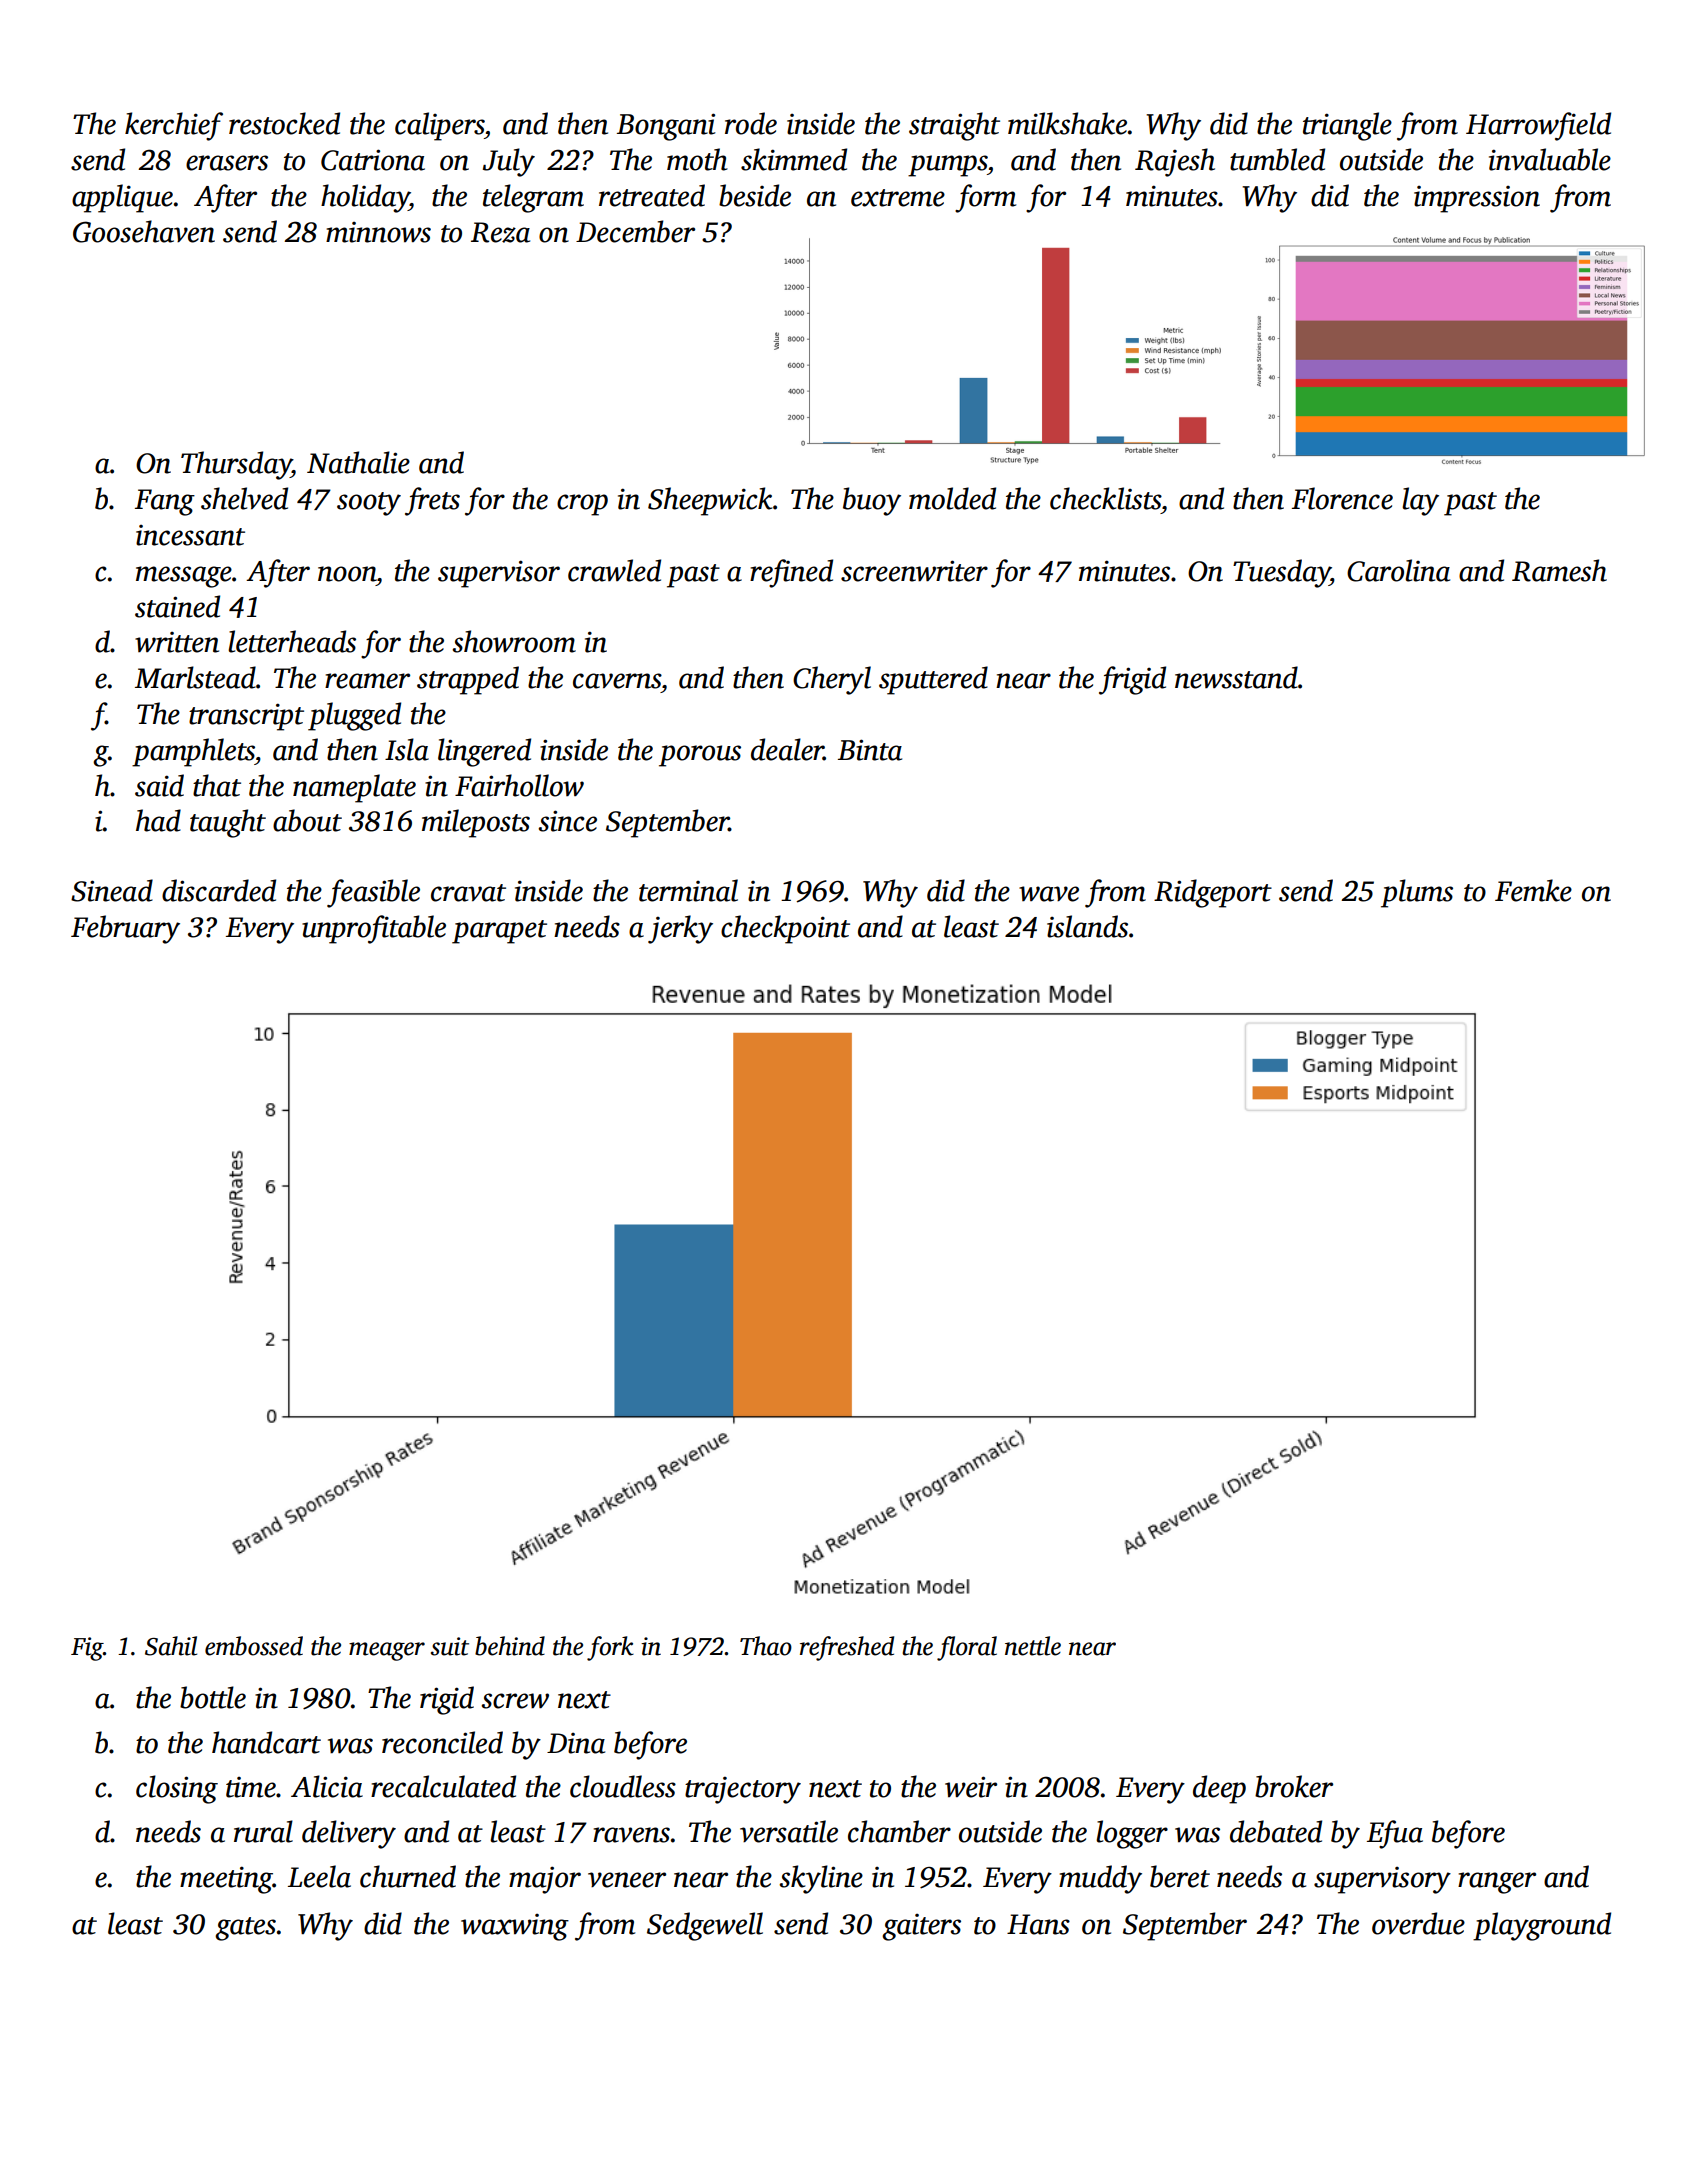 This image has height=2178, width=1683. Describe the element at coordinates (971, 1787) in the image. I see `weir` at that location.
